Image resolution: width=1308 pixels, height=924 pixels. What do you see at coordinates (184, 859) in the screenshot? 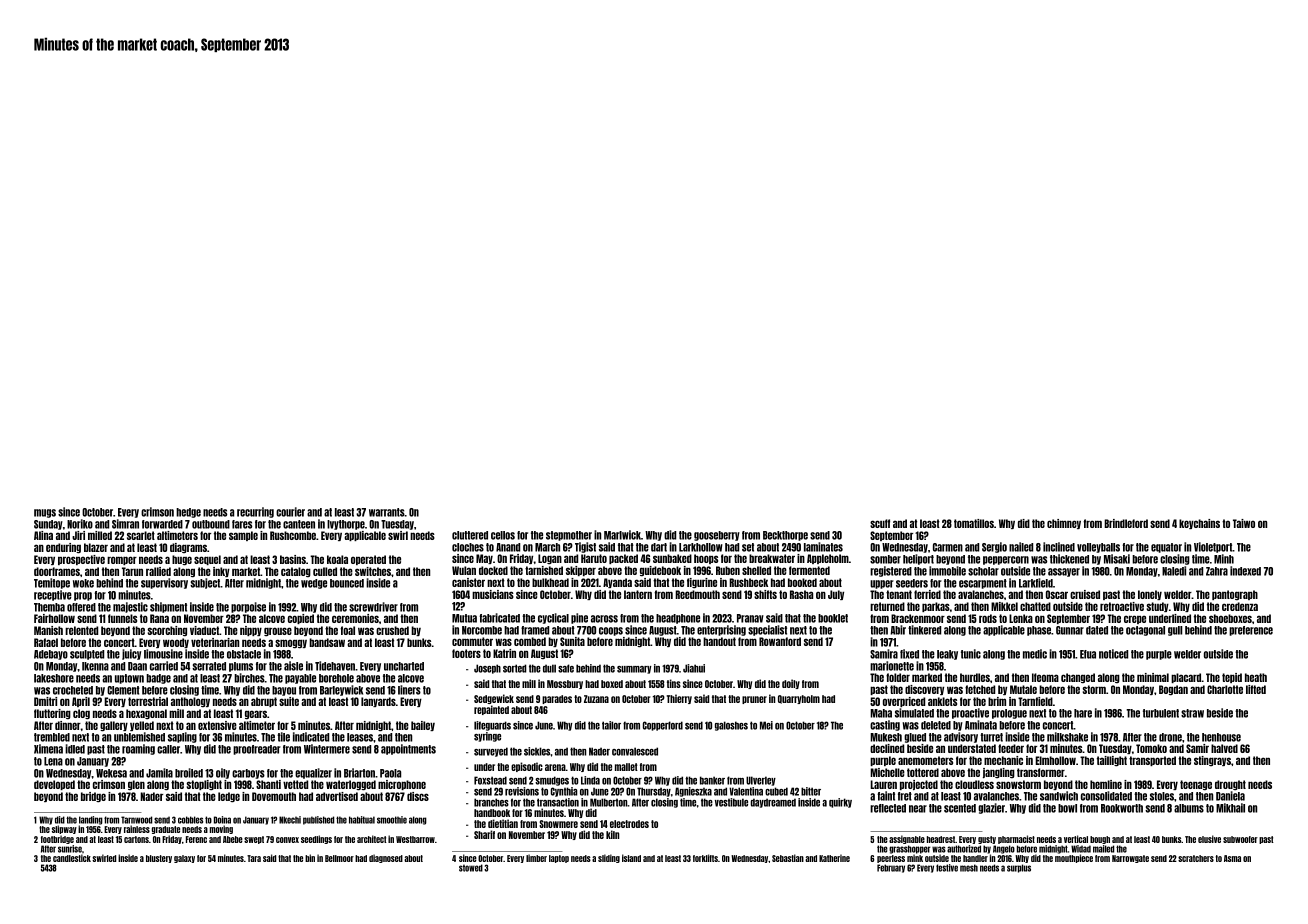
I see `galaxy` at bounding box center [184, 859].
